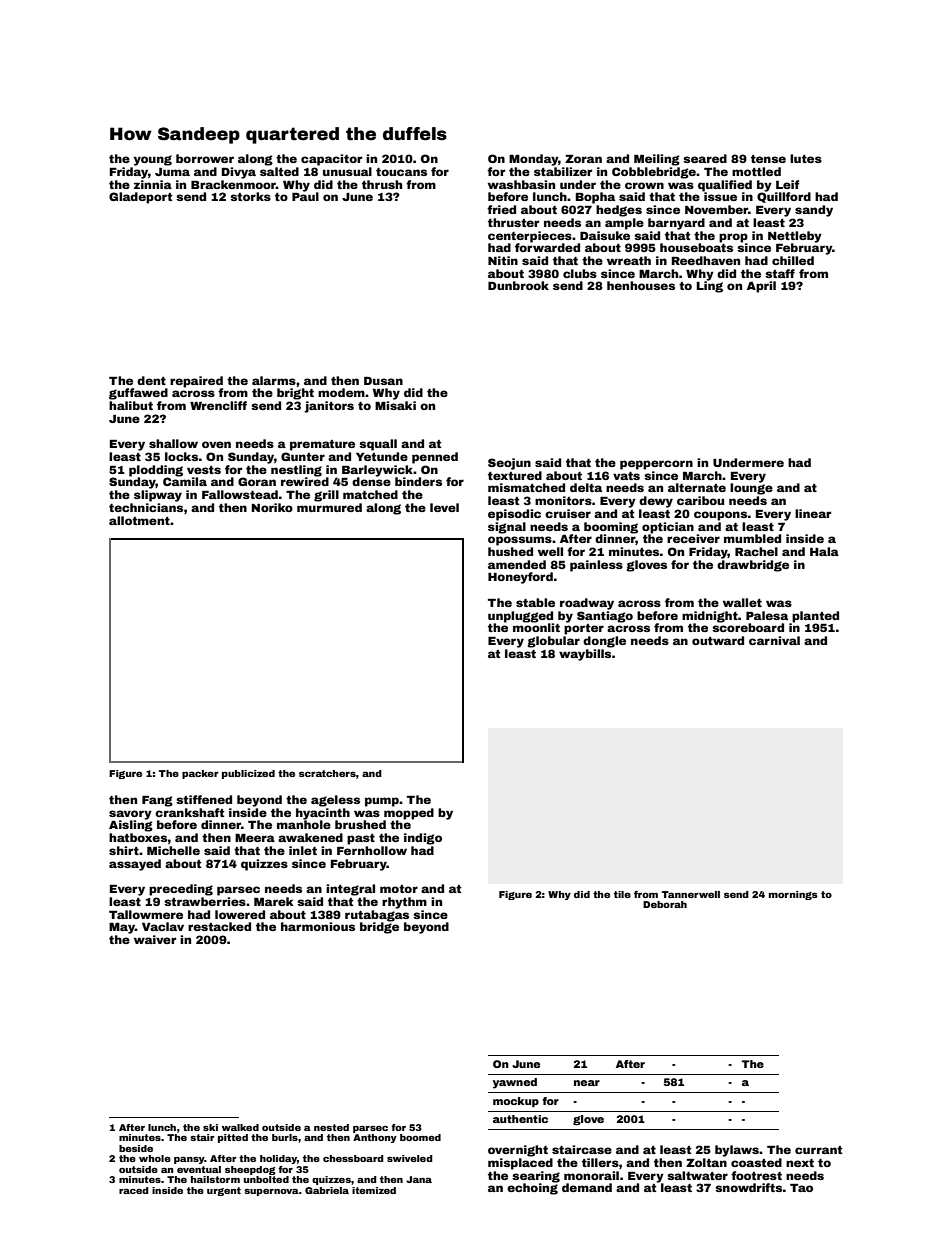 The height and width of the page is (1233, 952). Describe the element at coordinates (172, 172) in the page. I see `Juma` at that location.
